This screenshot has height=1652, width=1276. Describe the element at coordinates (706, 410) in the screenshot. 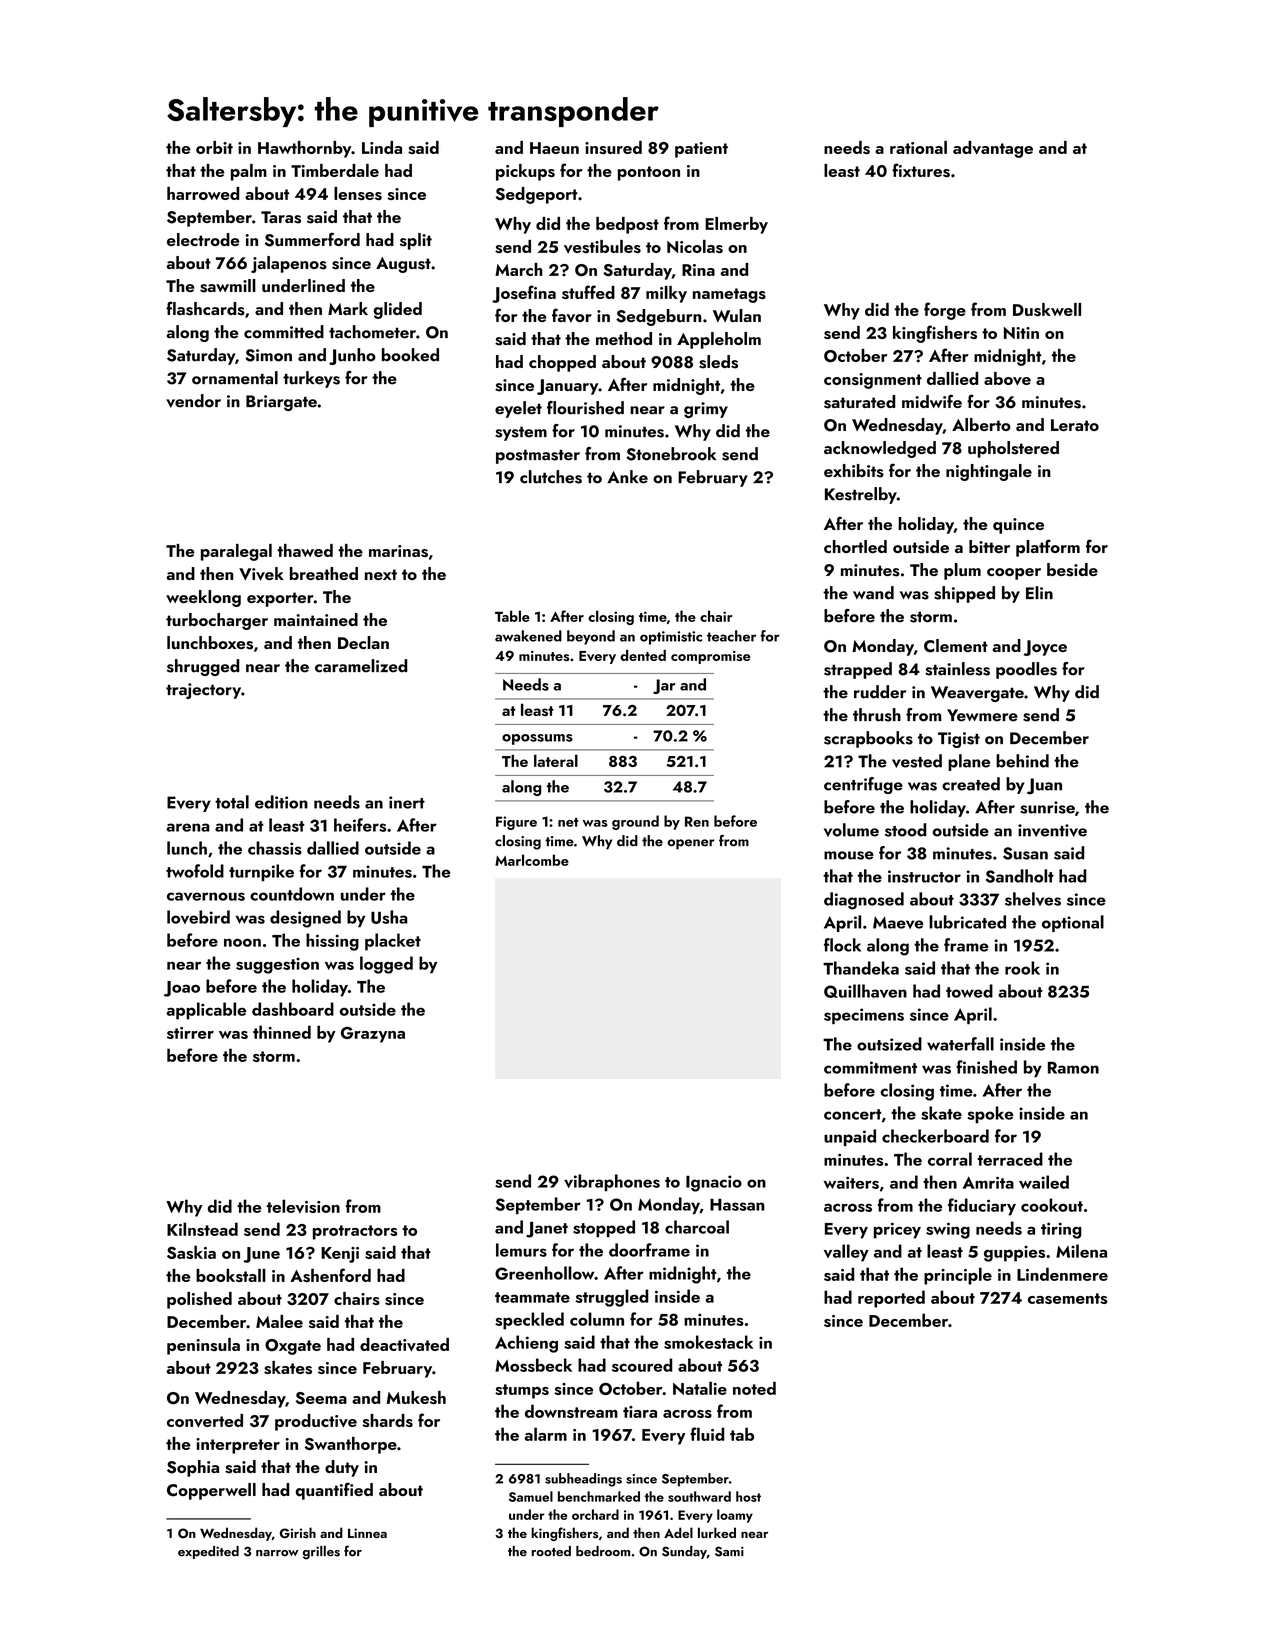

I see `grimy` at that location.
